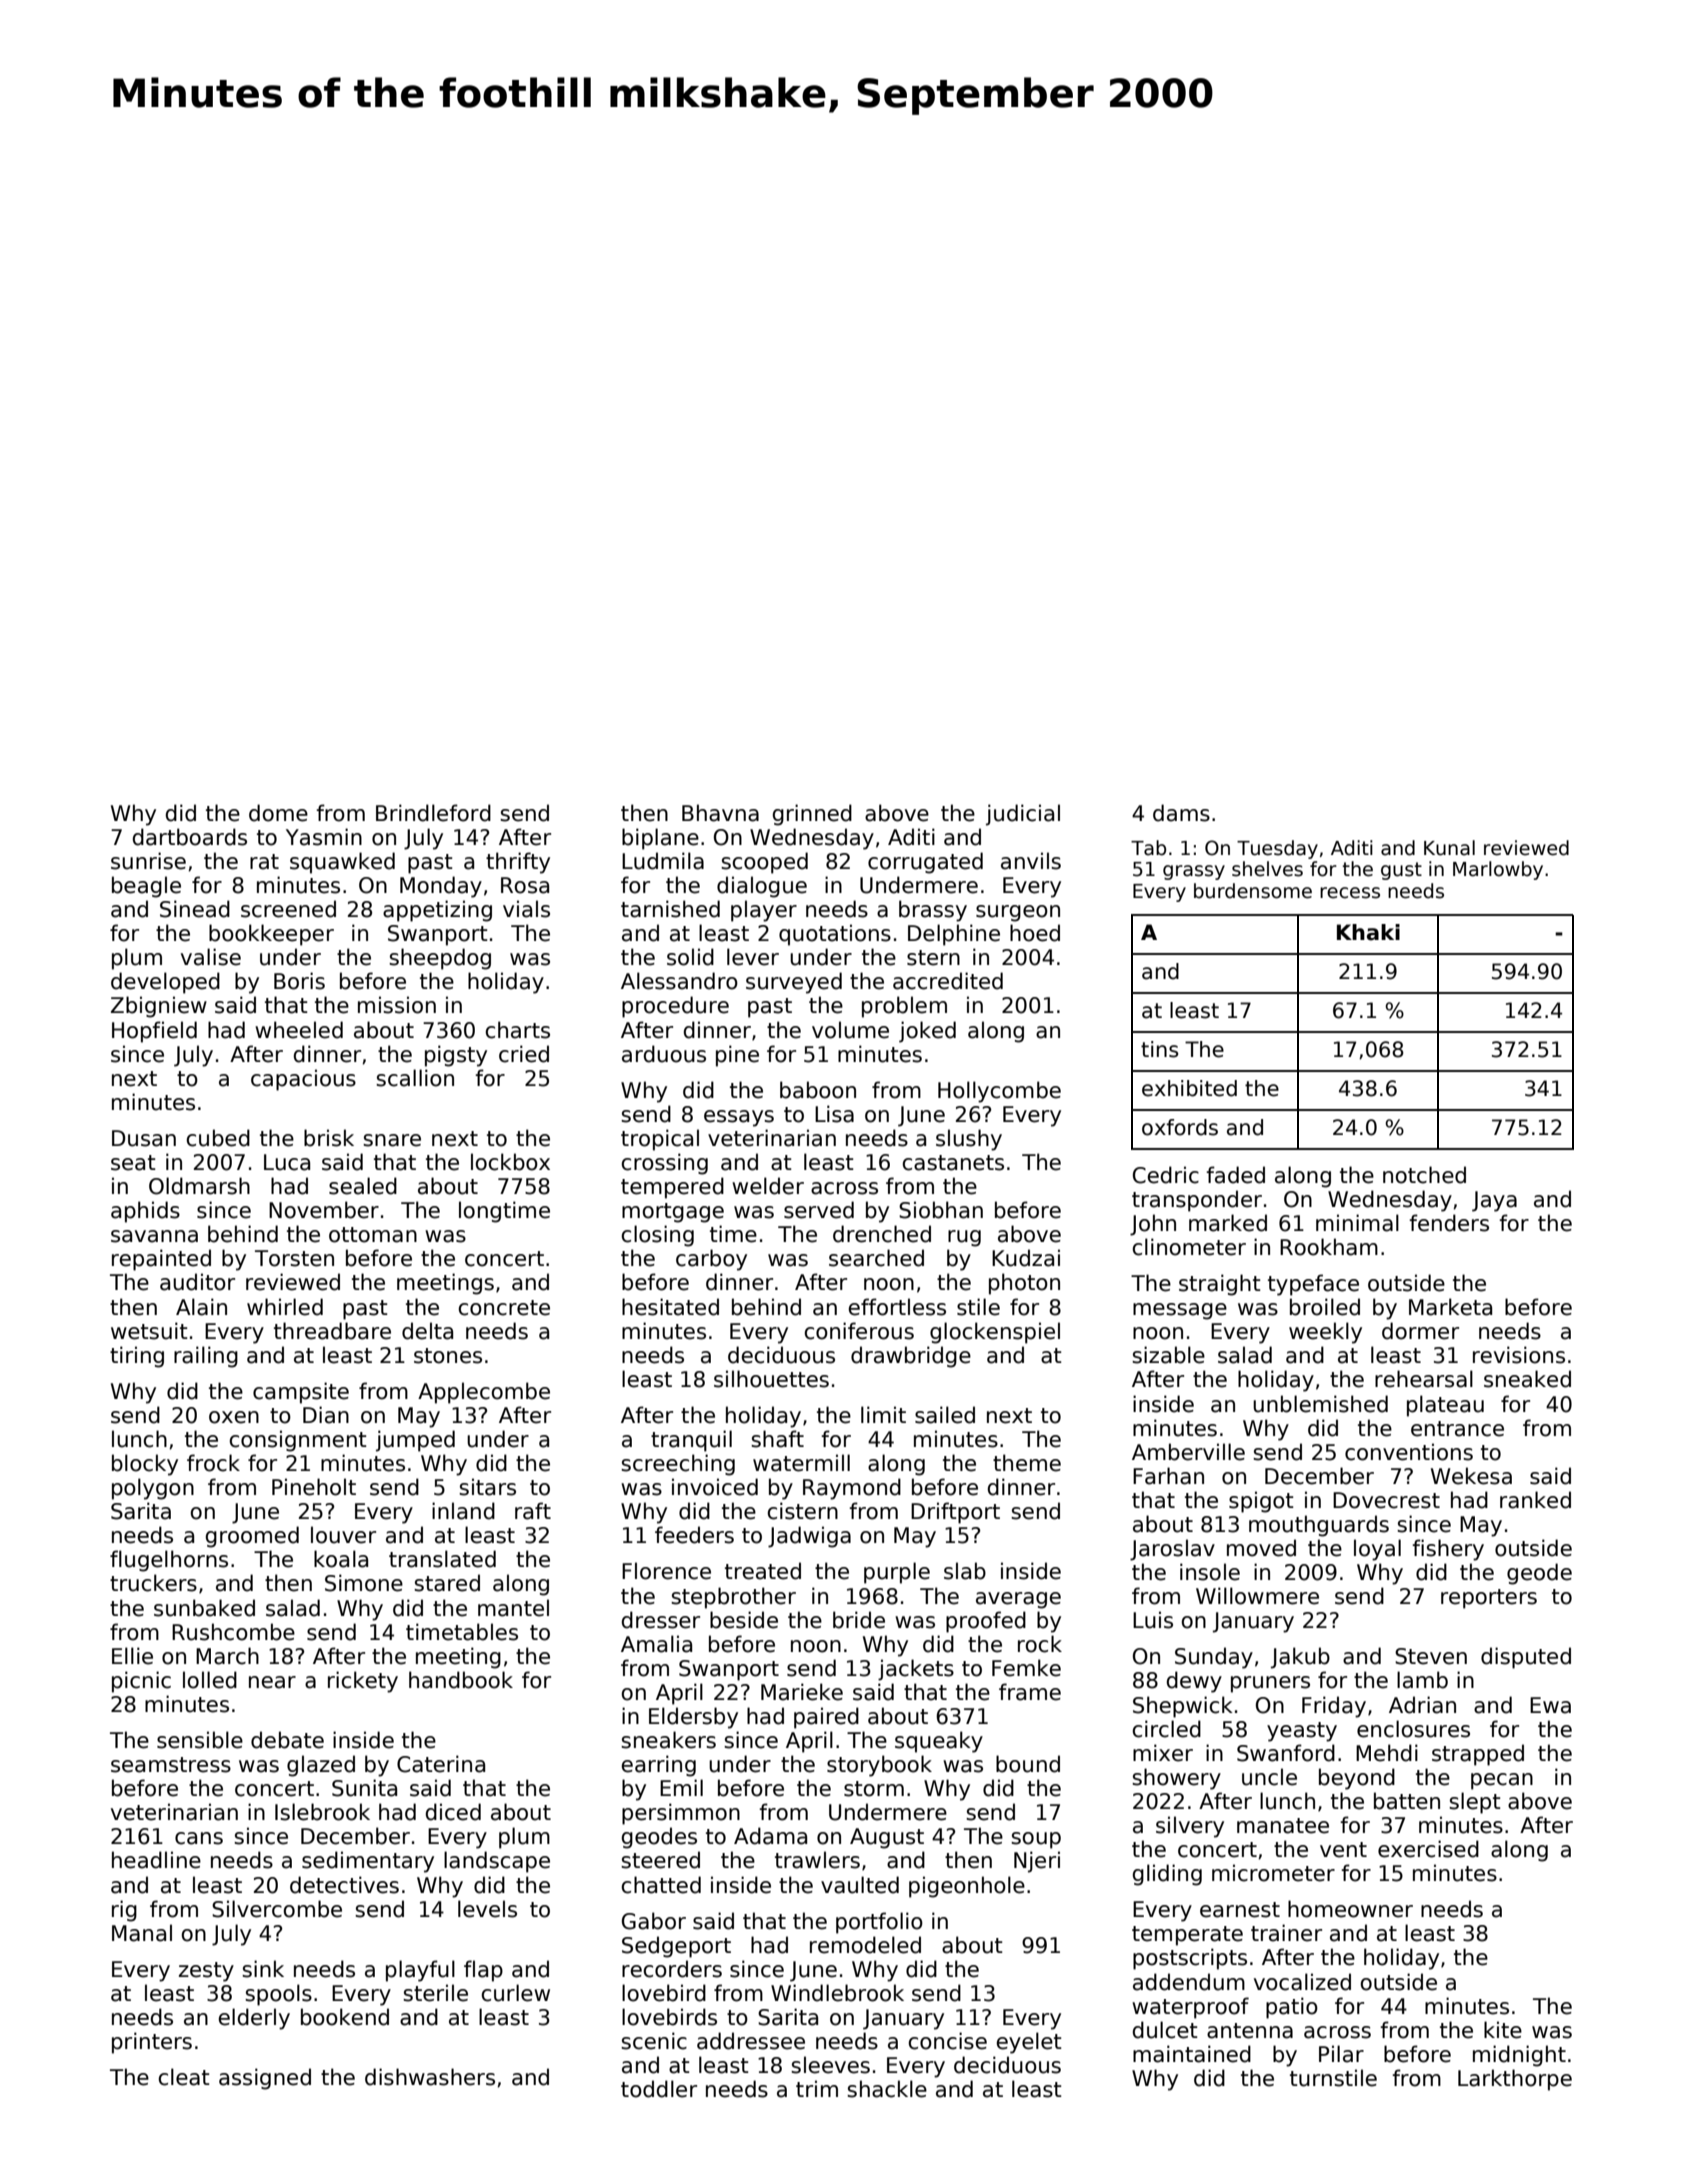  What do you see at coordinates (830, 2065) in the screenshot?
I see `sleeves` at bounding box center [830, 2065].
